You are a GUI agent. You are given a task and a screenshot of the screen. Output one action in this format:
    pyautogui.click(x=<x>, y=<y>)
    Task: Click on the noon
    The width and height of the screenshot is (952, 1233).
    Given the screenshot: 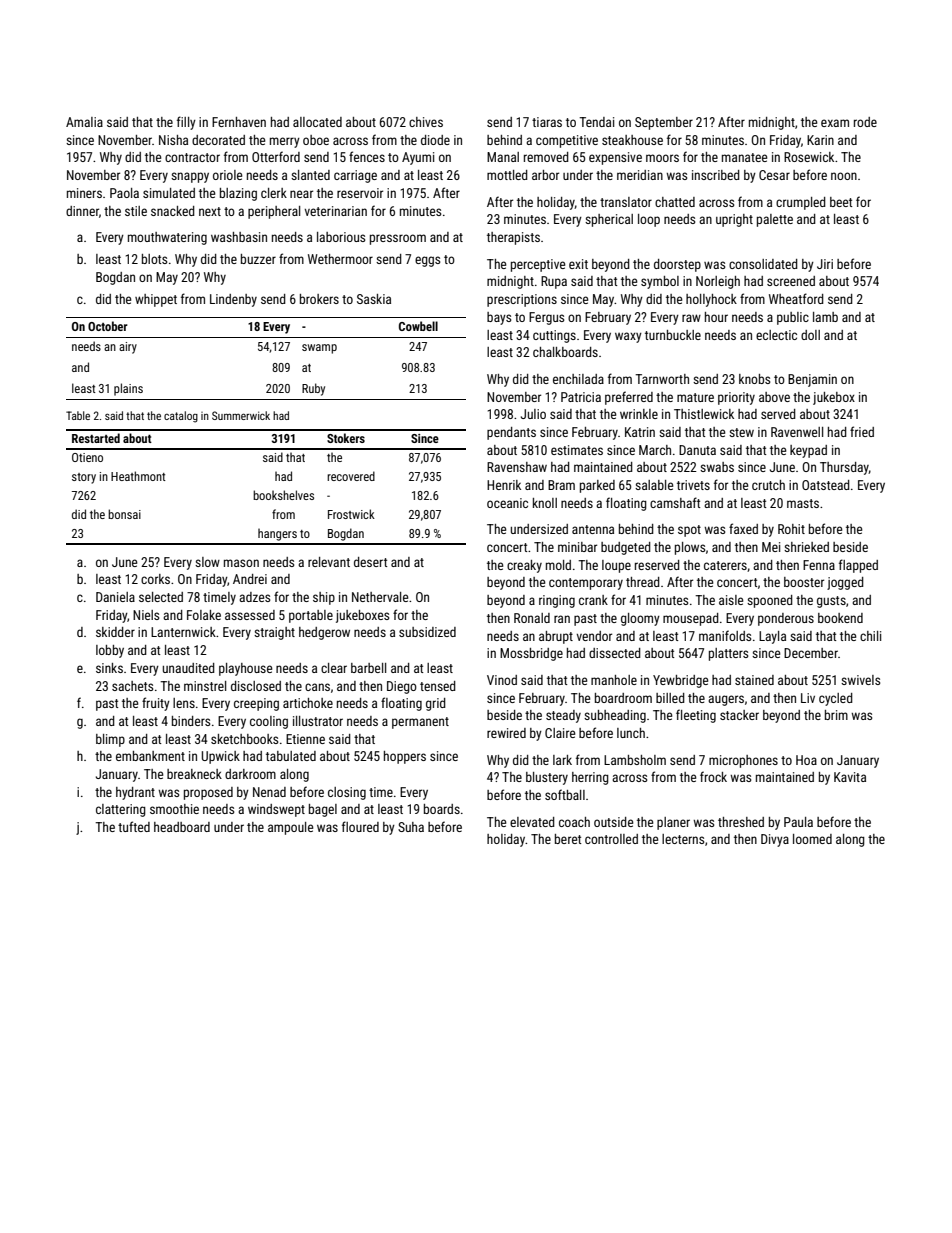 What is the action you would take?
    pyautogui.click(x=844, y=176)
